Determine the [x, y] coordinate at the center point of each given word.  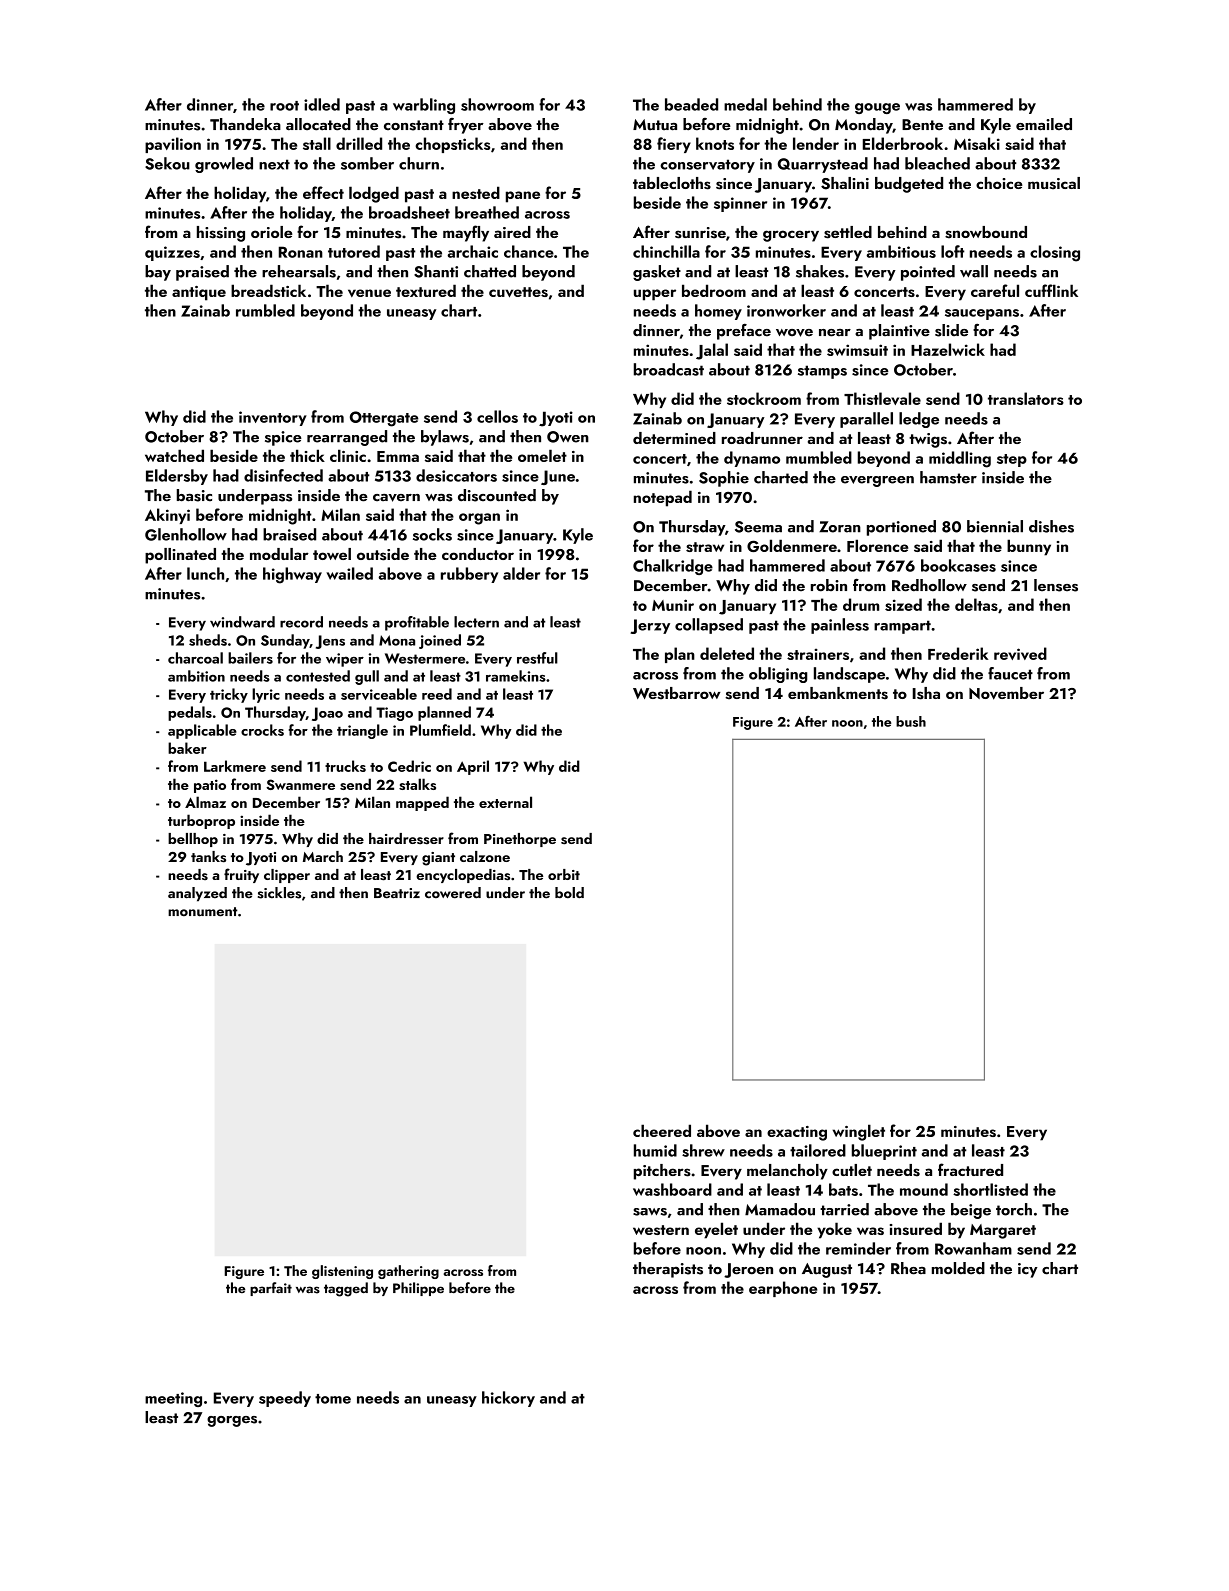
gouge [877, 108]
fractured [970, 1169]
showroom [497, 104]
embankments [838, 693]
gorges [232, 1421]
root [284, 106]
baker [187, 748]
